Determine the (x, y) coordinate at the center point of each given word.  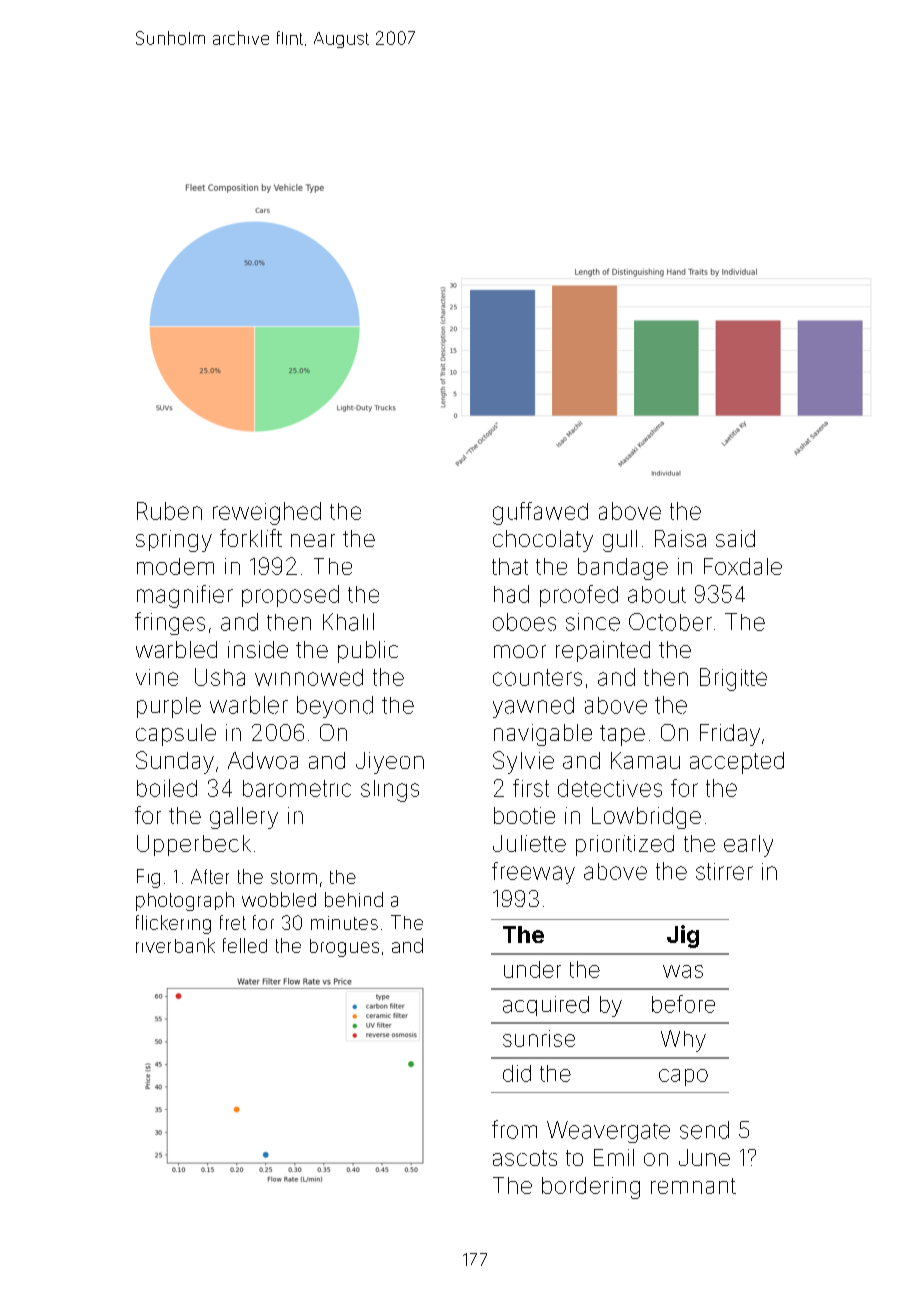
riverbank (175, 945)
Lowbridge (646, 818)
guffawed (540, 513)
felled (245, 945)
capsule (176, 735)
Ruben (169, 511)
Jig (683, 936)
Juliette (529, 843)
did (517, 1073)
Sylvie (523, 762)
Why (683, 1041)
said (735, 538)
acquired (546, 1006)
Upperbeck (194, 845)
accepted (737, 763)
